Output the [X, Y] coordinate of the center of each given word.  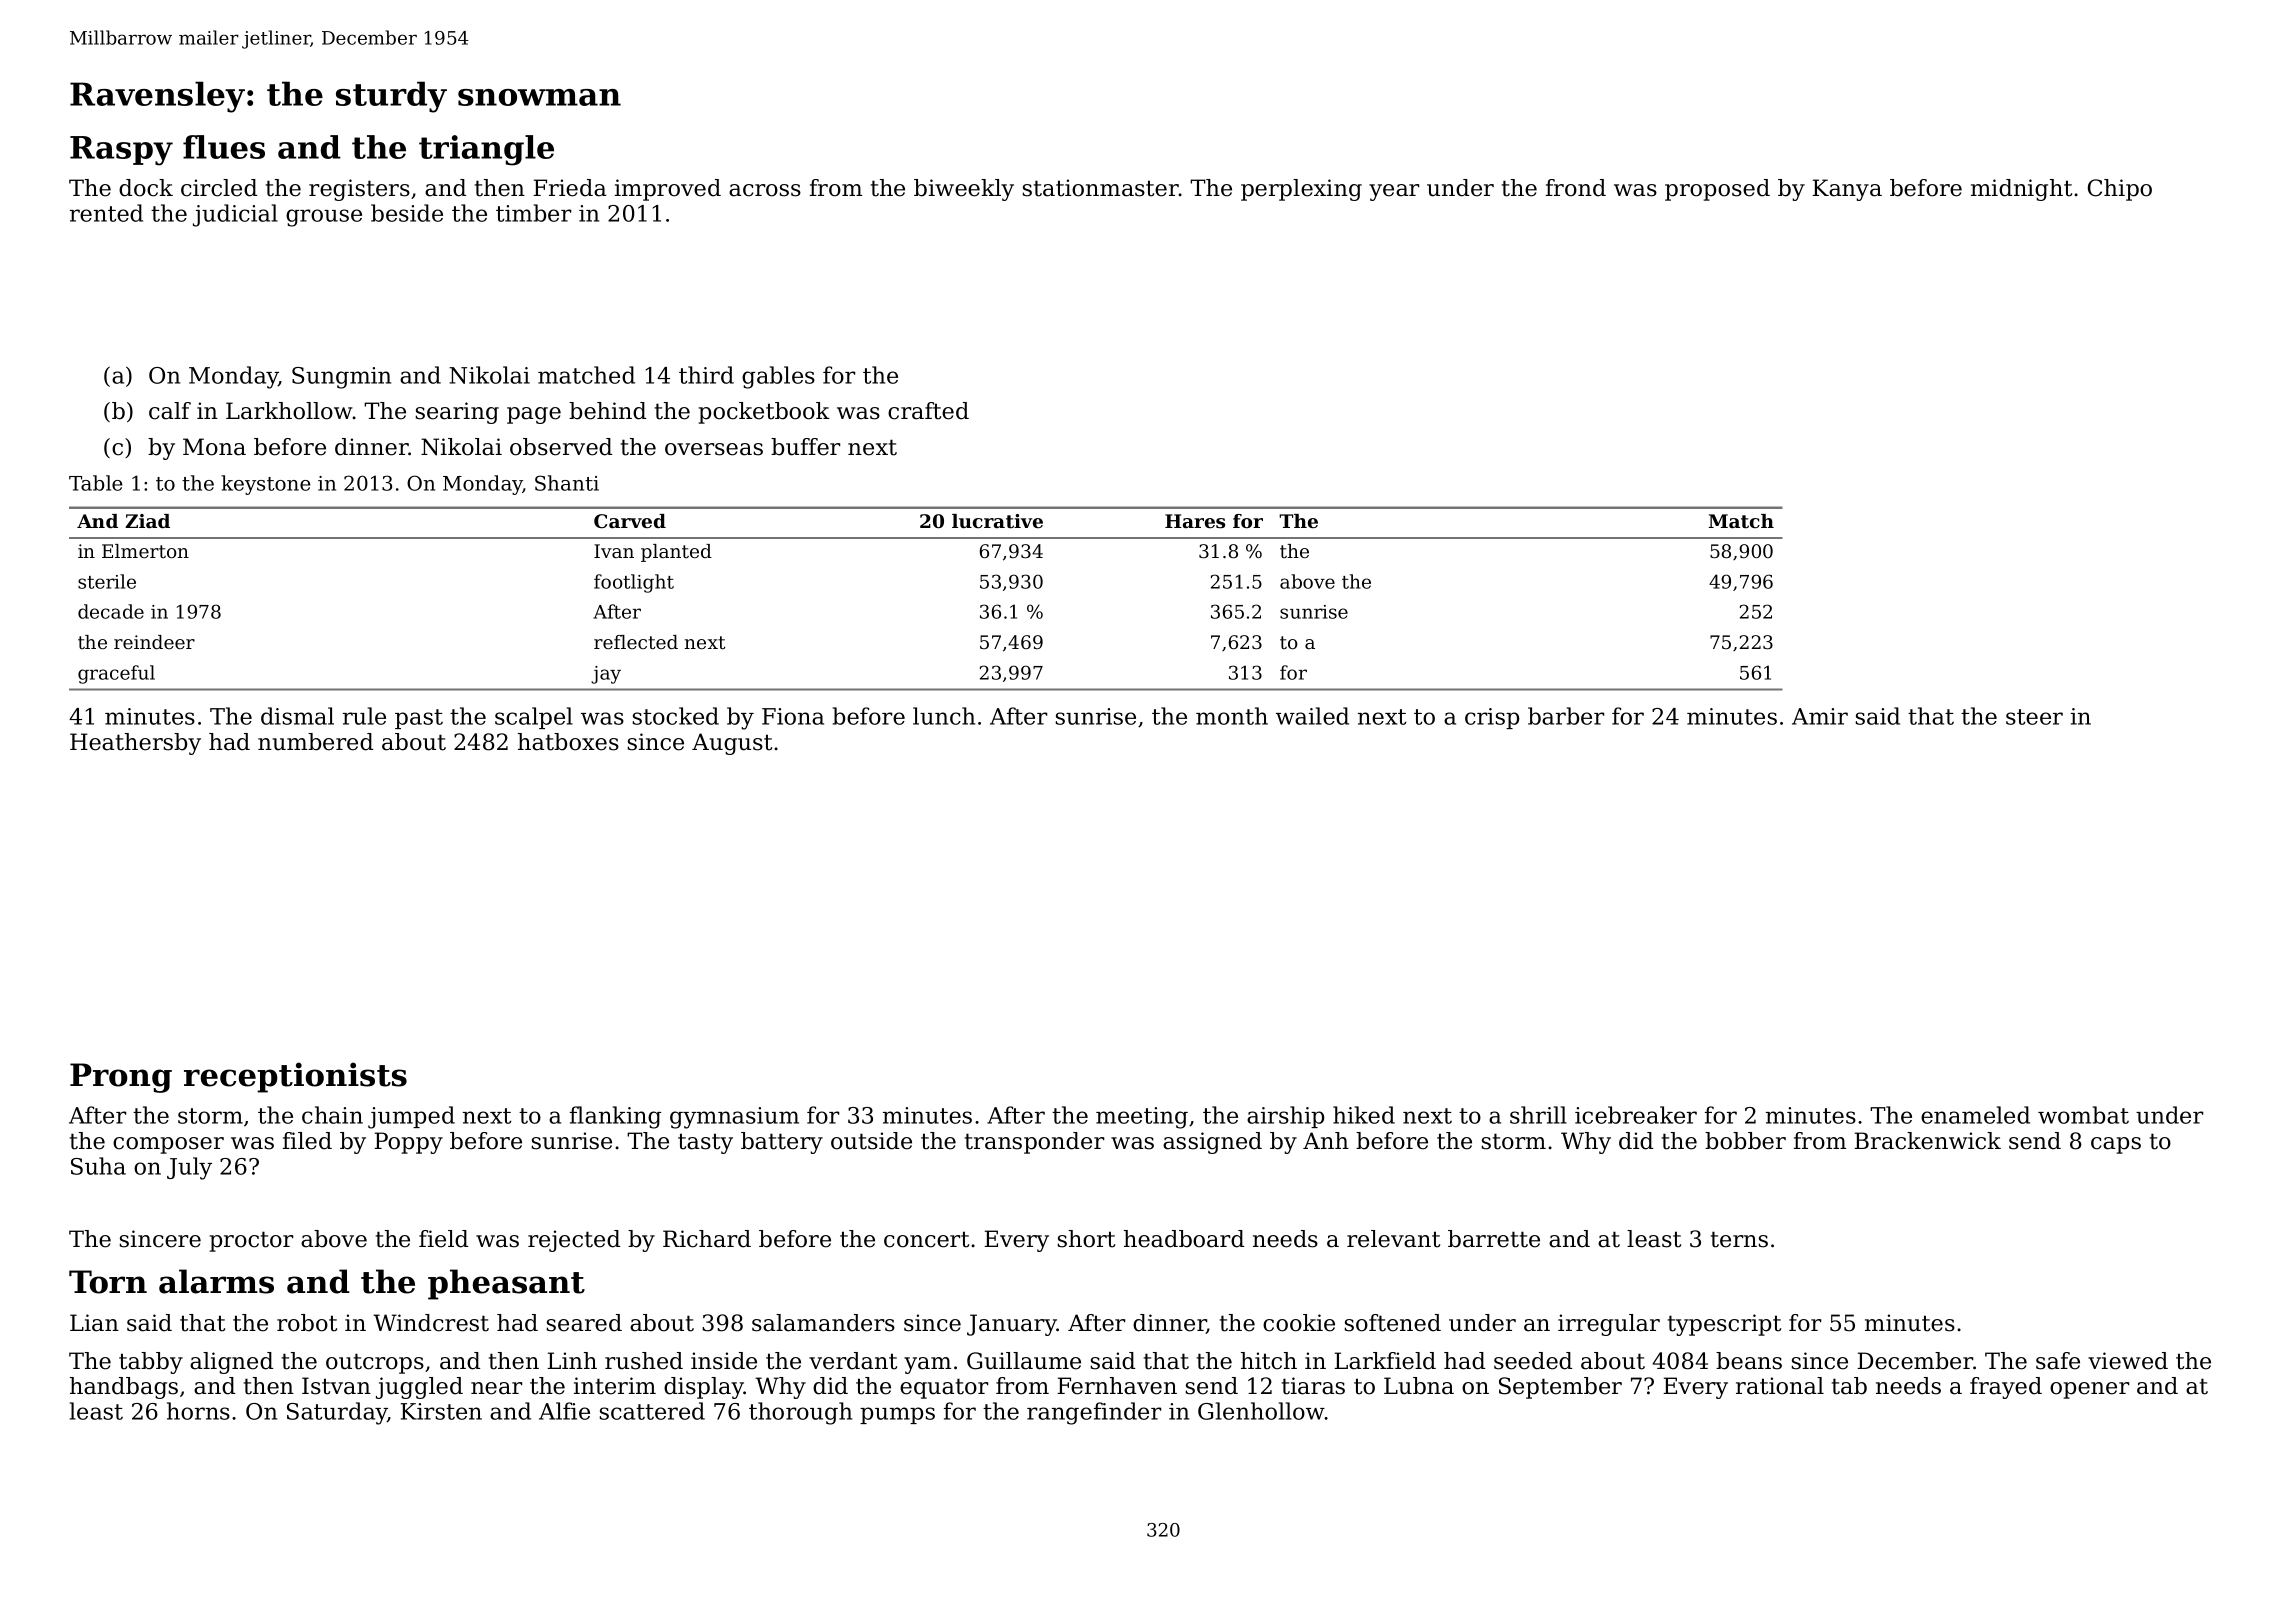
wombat [2083, 1115]
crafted [928, 411]
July [189, 1168]
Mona [214, 447]
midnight [2021, 190]
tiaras [1313, 1386]
